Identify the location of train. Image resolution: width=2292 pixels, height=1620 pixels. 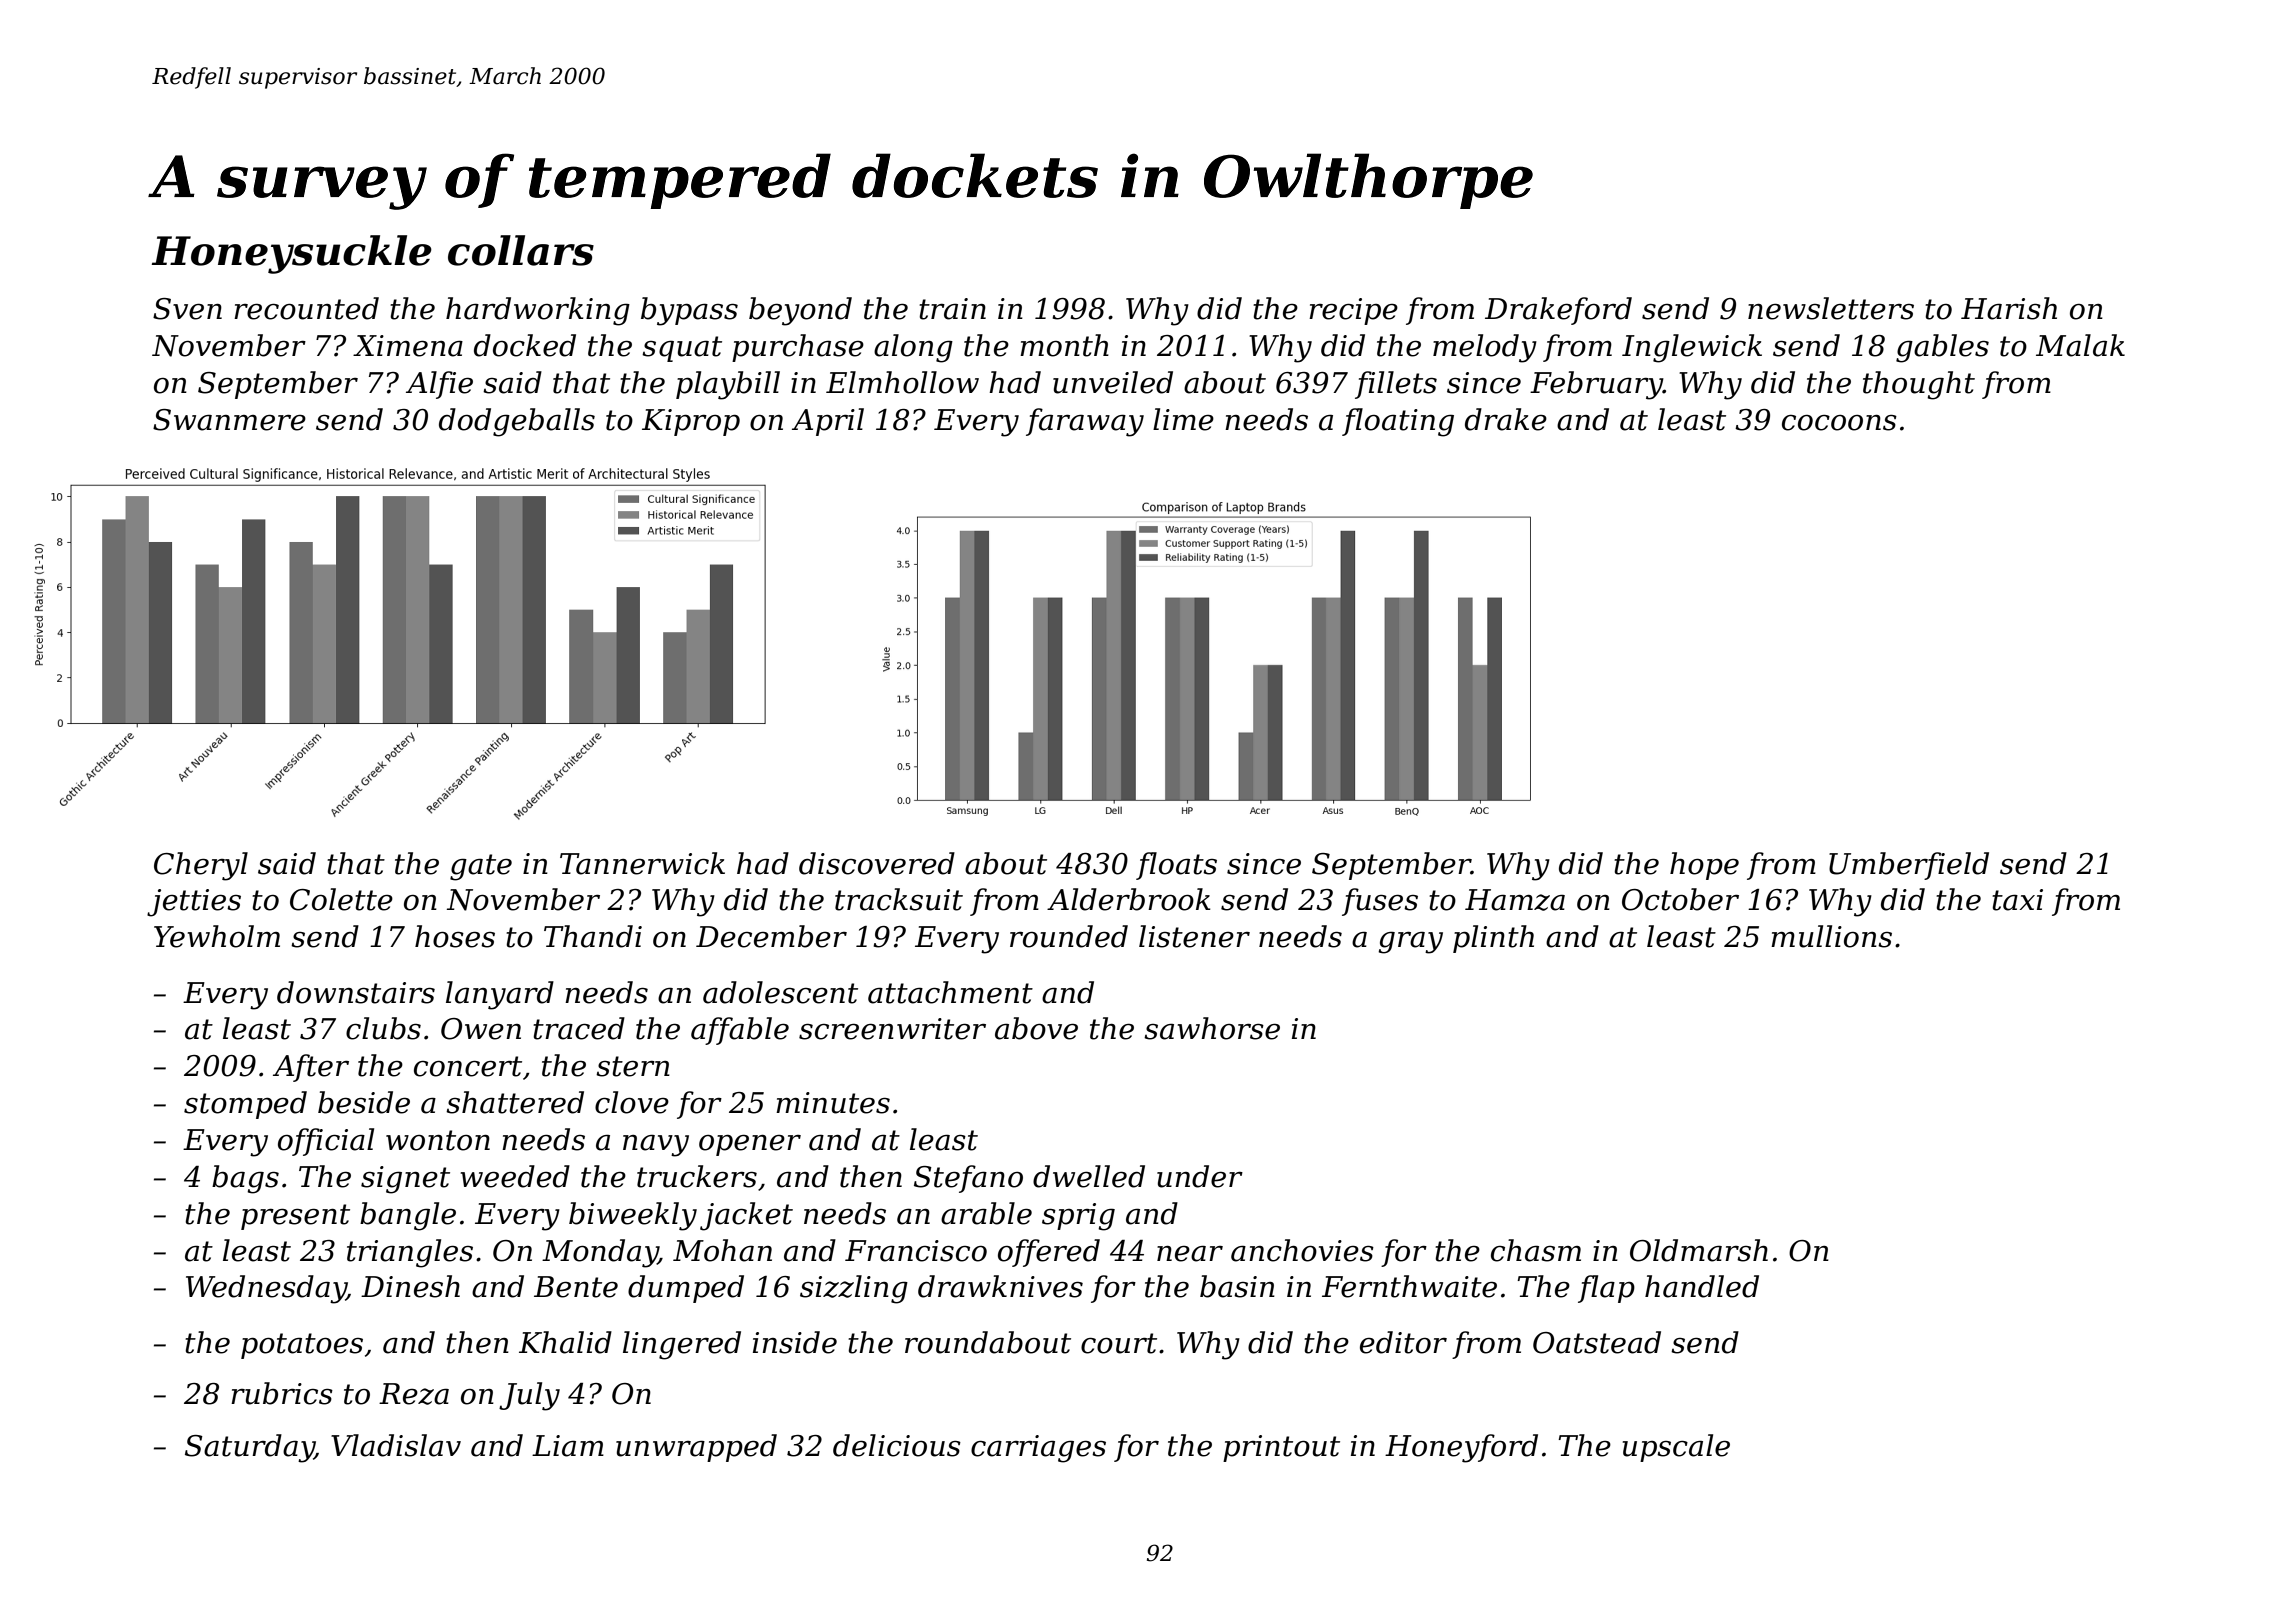
(952, 309).
